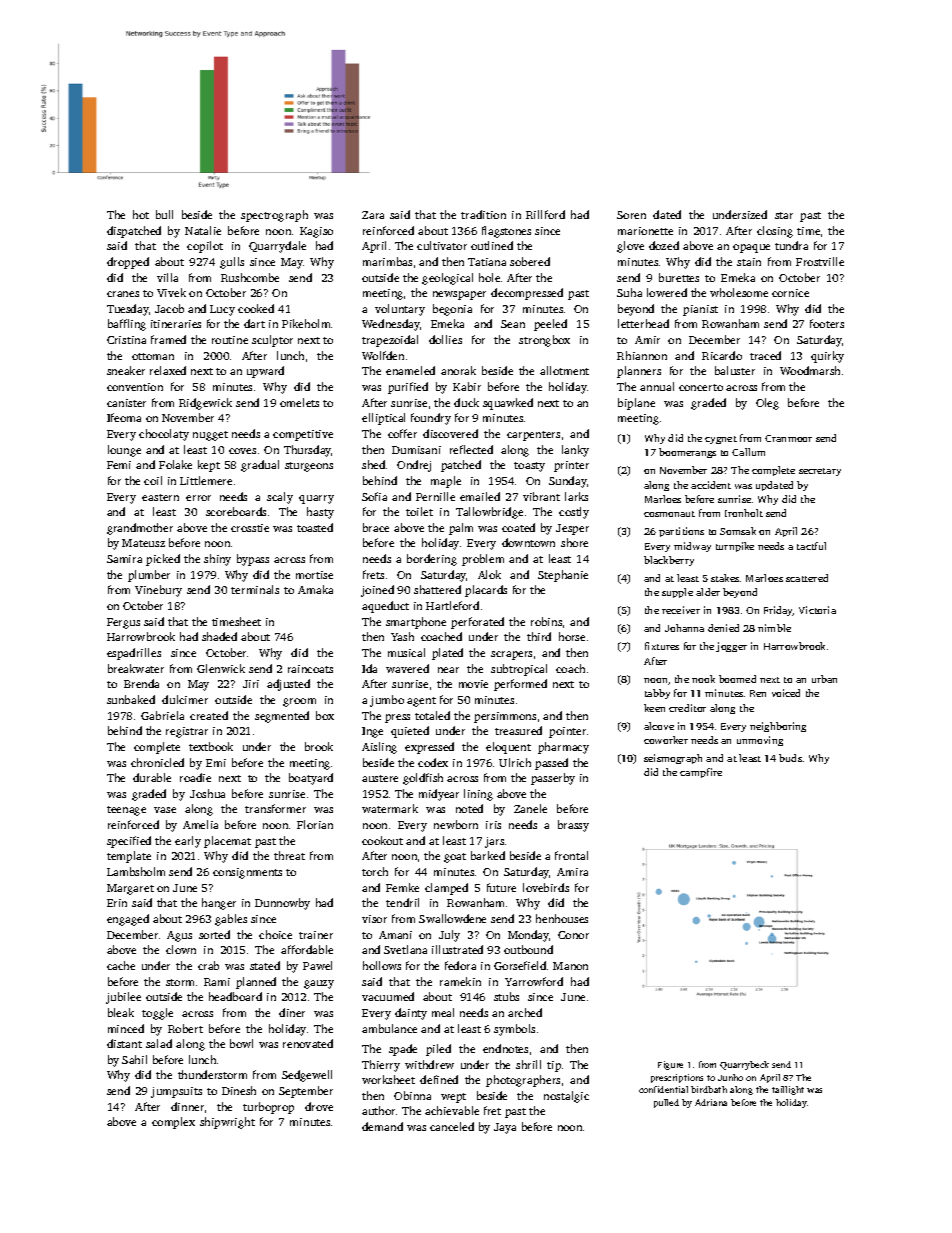 The width and height of the image is (952, 1233). I want to click on Margaret, so click(130, 889).
